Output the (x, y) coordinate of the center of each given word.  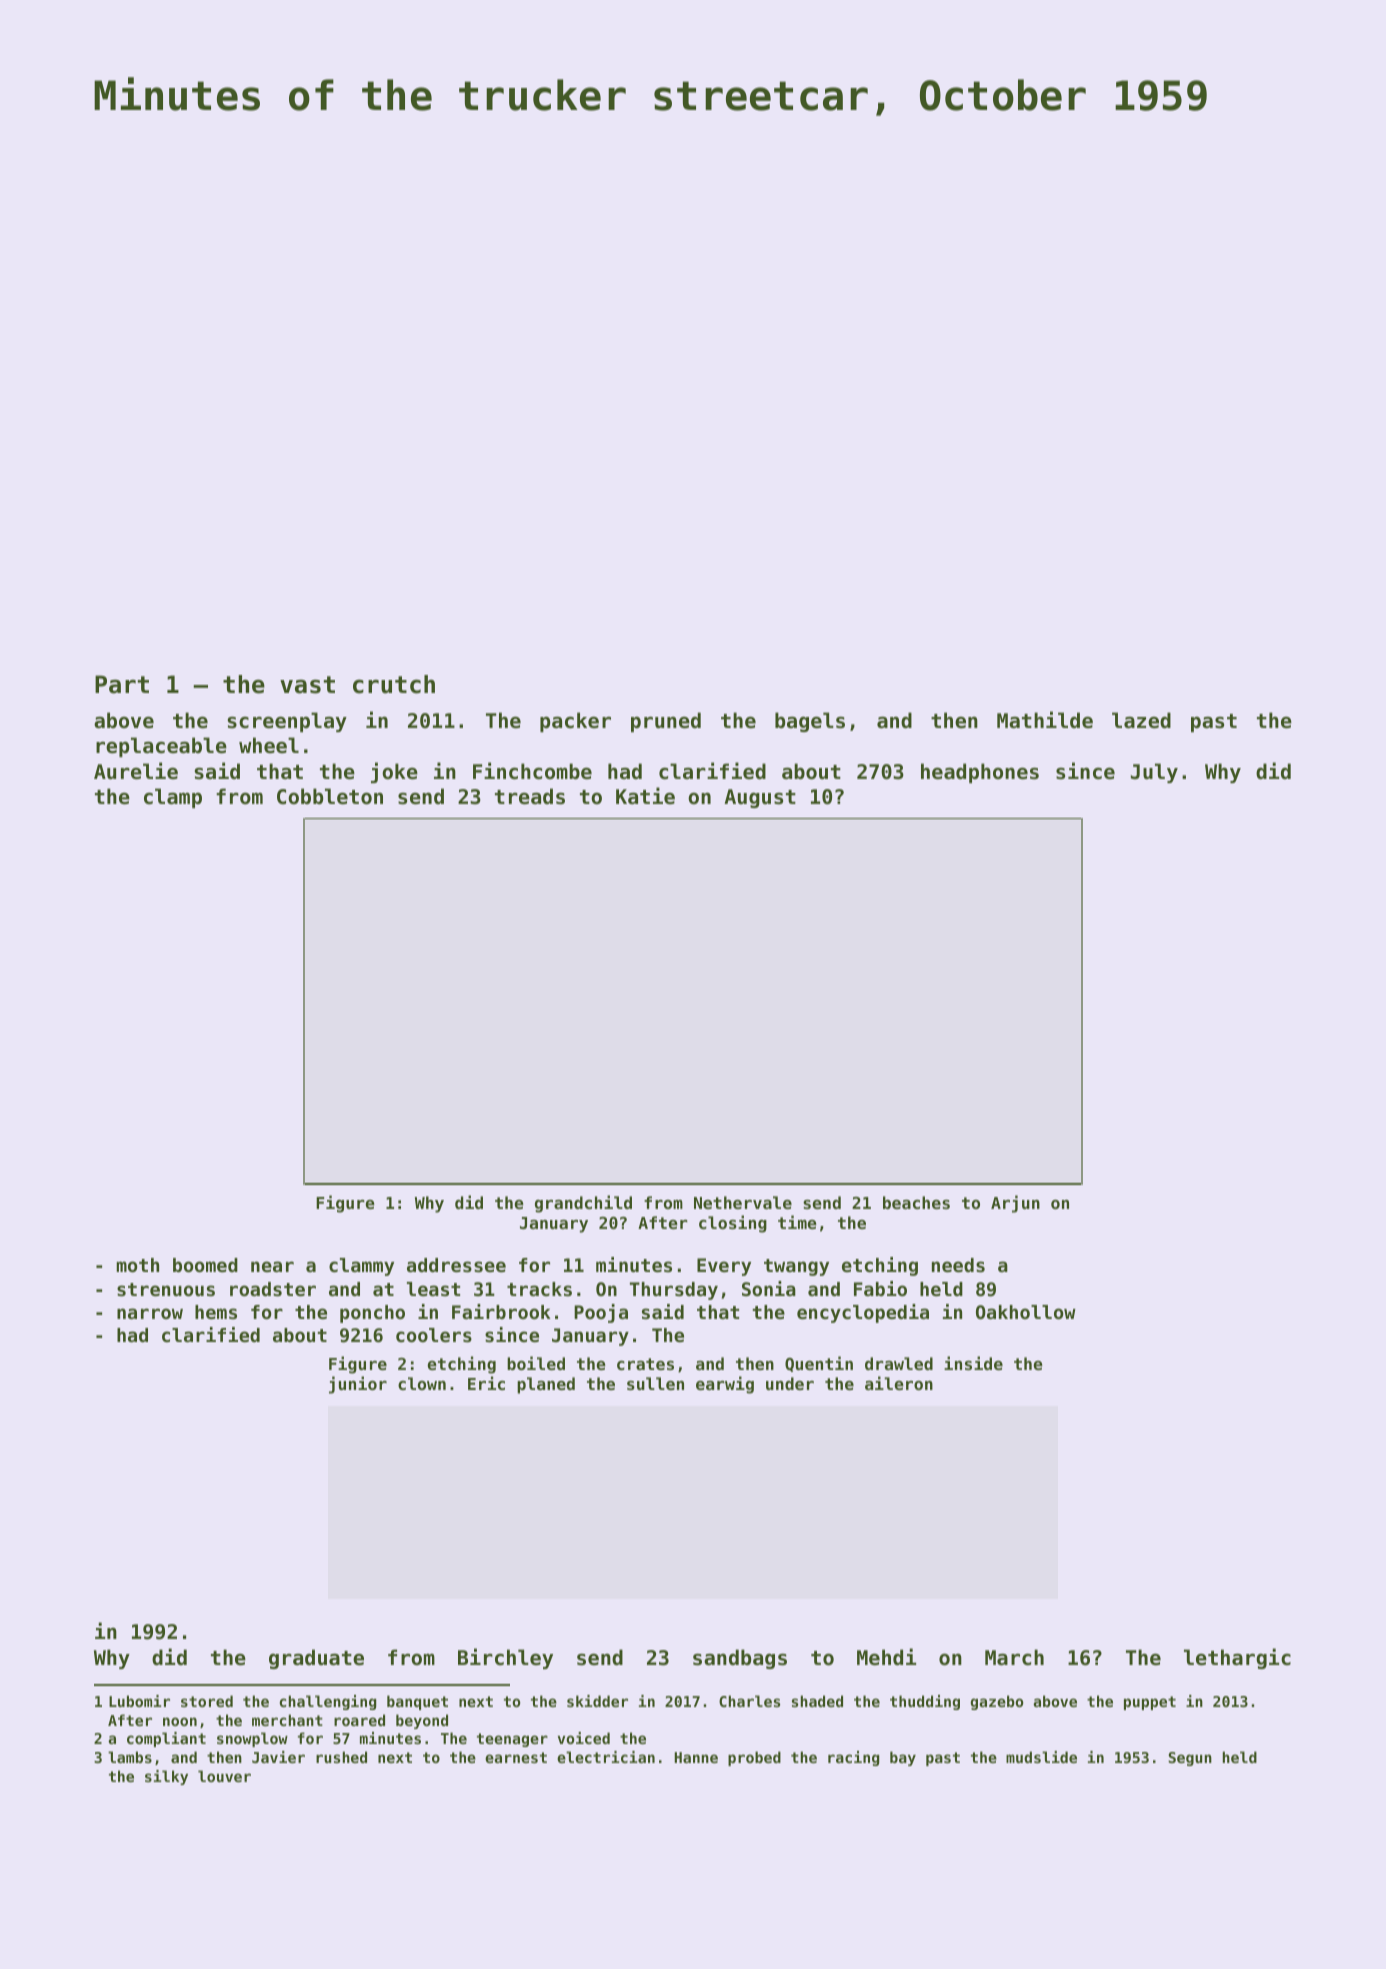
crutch (394, 684)
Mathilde (1045, 719)
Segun (1190, 1759)
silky (166, 1777)
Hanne (696, 1757)
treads (530, 796)
